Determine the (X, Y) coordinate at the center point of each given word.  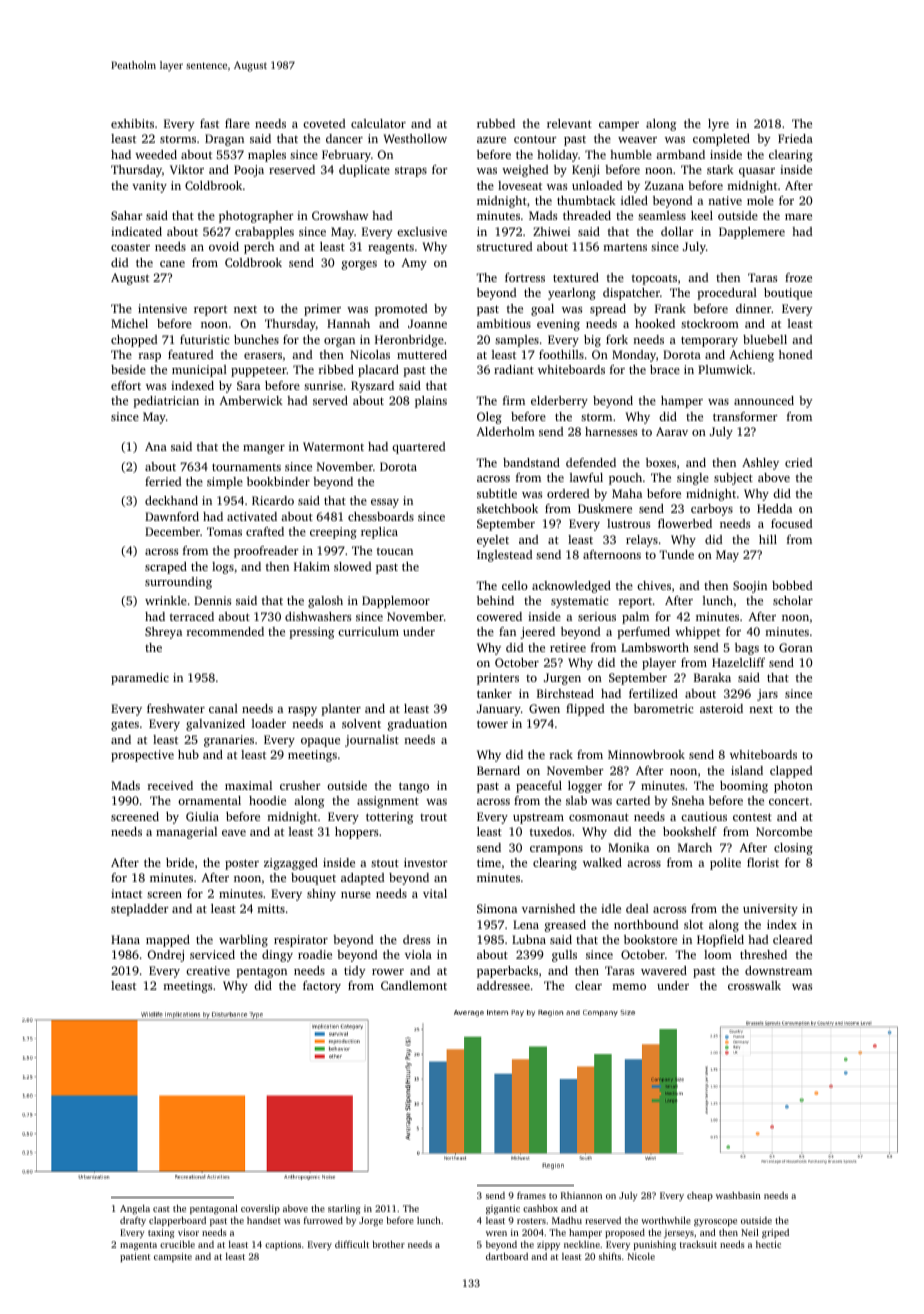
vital (435, 893)
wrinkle (166, 600)
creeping (333, 533)
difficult (352, 1244)
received (170, 785)
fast (209, 123)
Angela (135, 1209)
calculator (378, 123)
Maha (627, 493)
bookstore (650, 939)
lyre (718, 125)
